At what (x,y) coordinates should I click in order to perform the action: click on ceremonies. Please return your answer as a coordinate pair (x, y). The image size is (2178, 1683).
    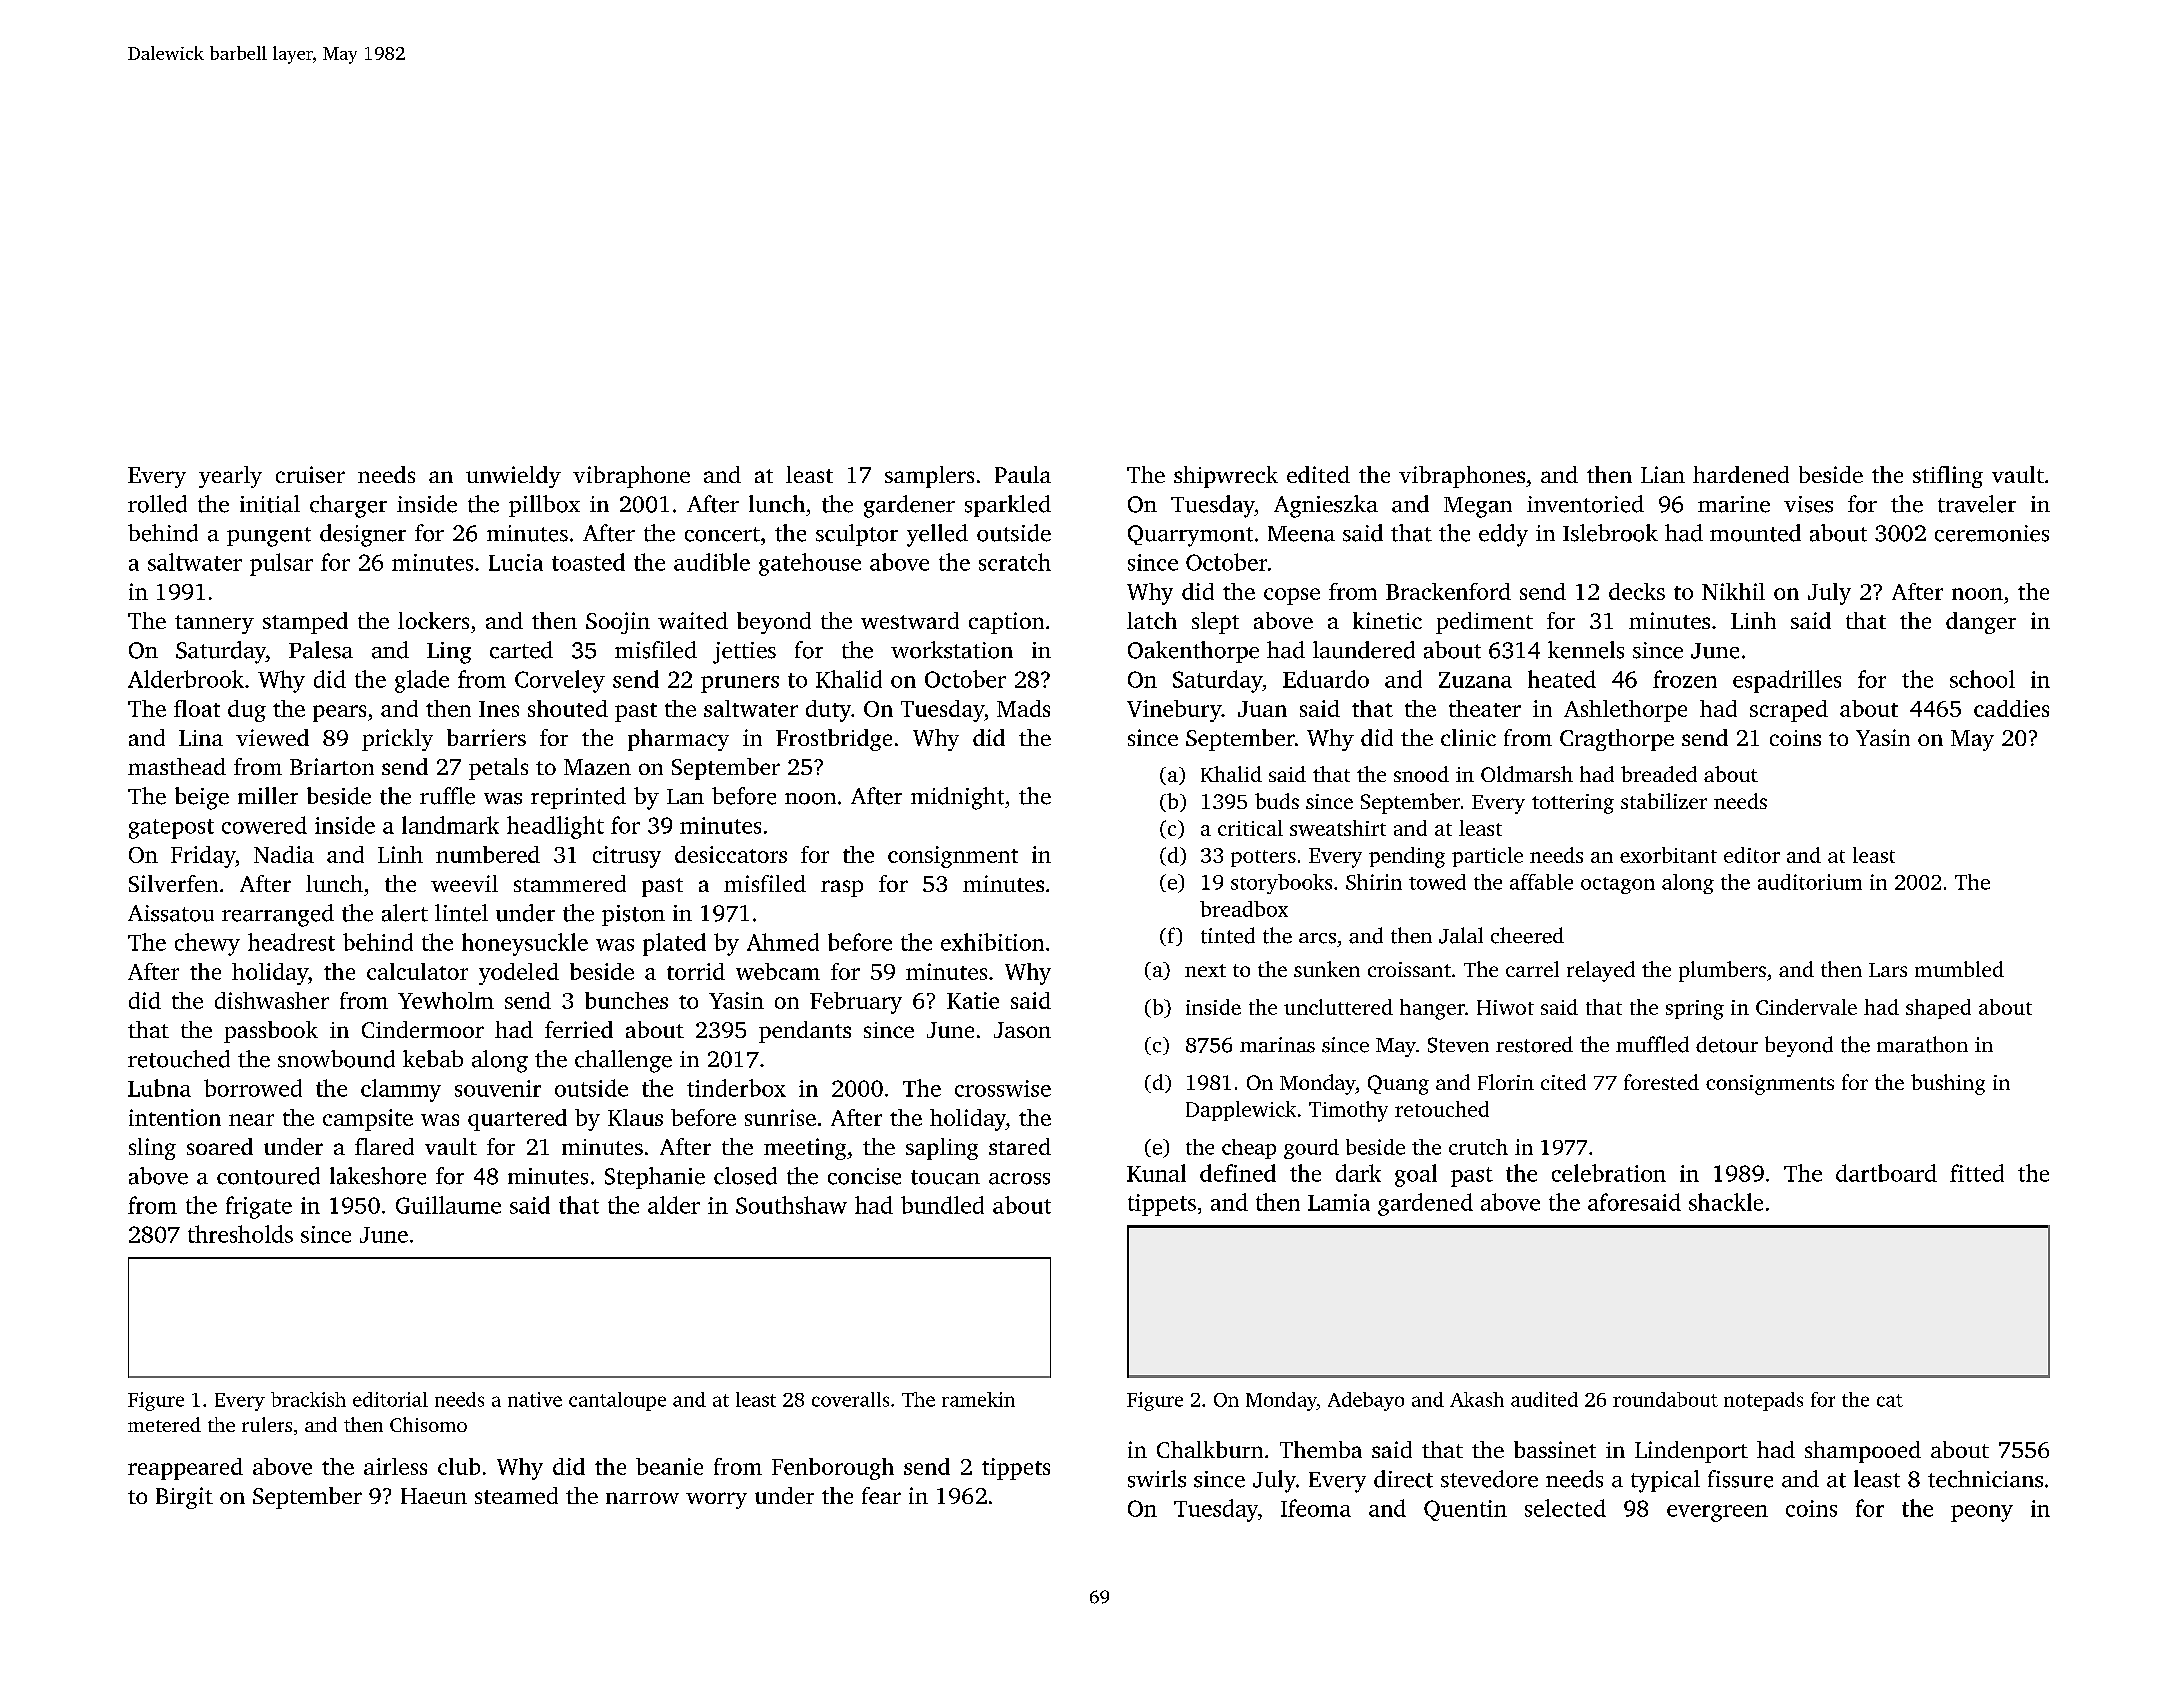
    Looking at the image, I should click on (1992, 533).
